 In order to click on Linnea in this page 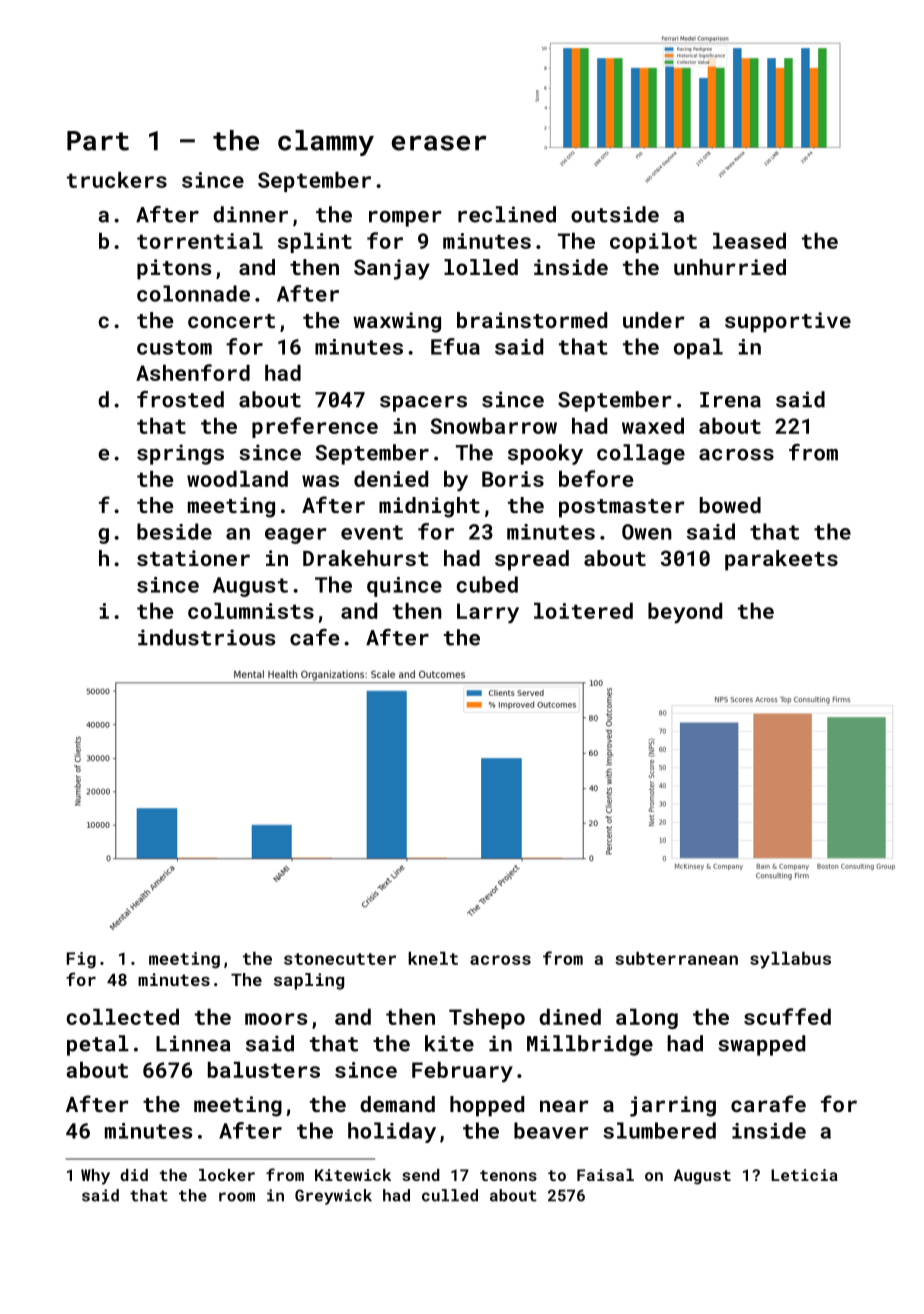, I will do `click(193, 1043)`.
